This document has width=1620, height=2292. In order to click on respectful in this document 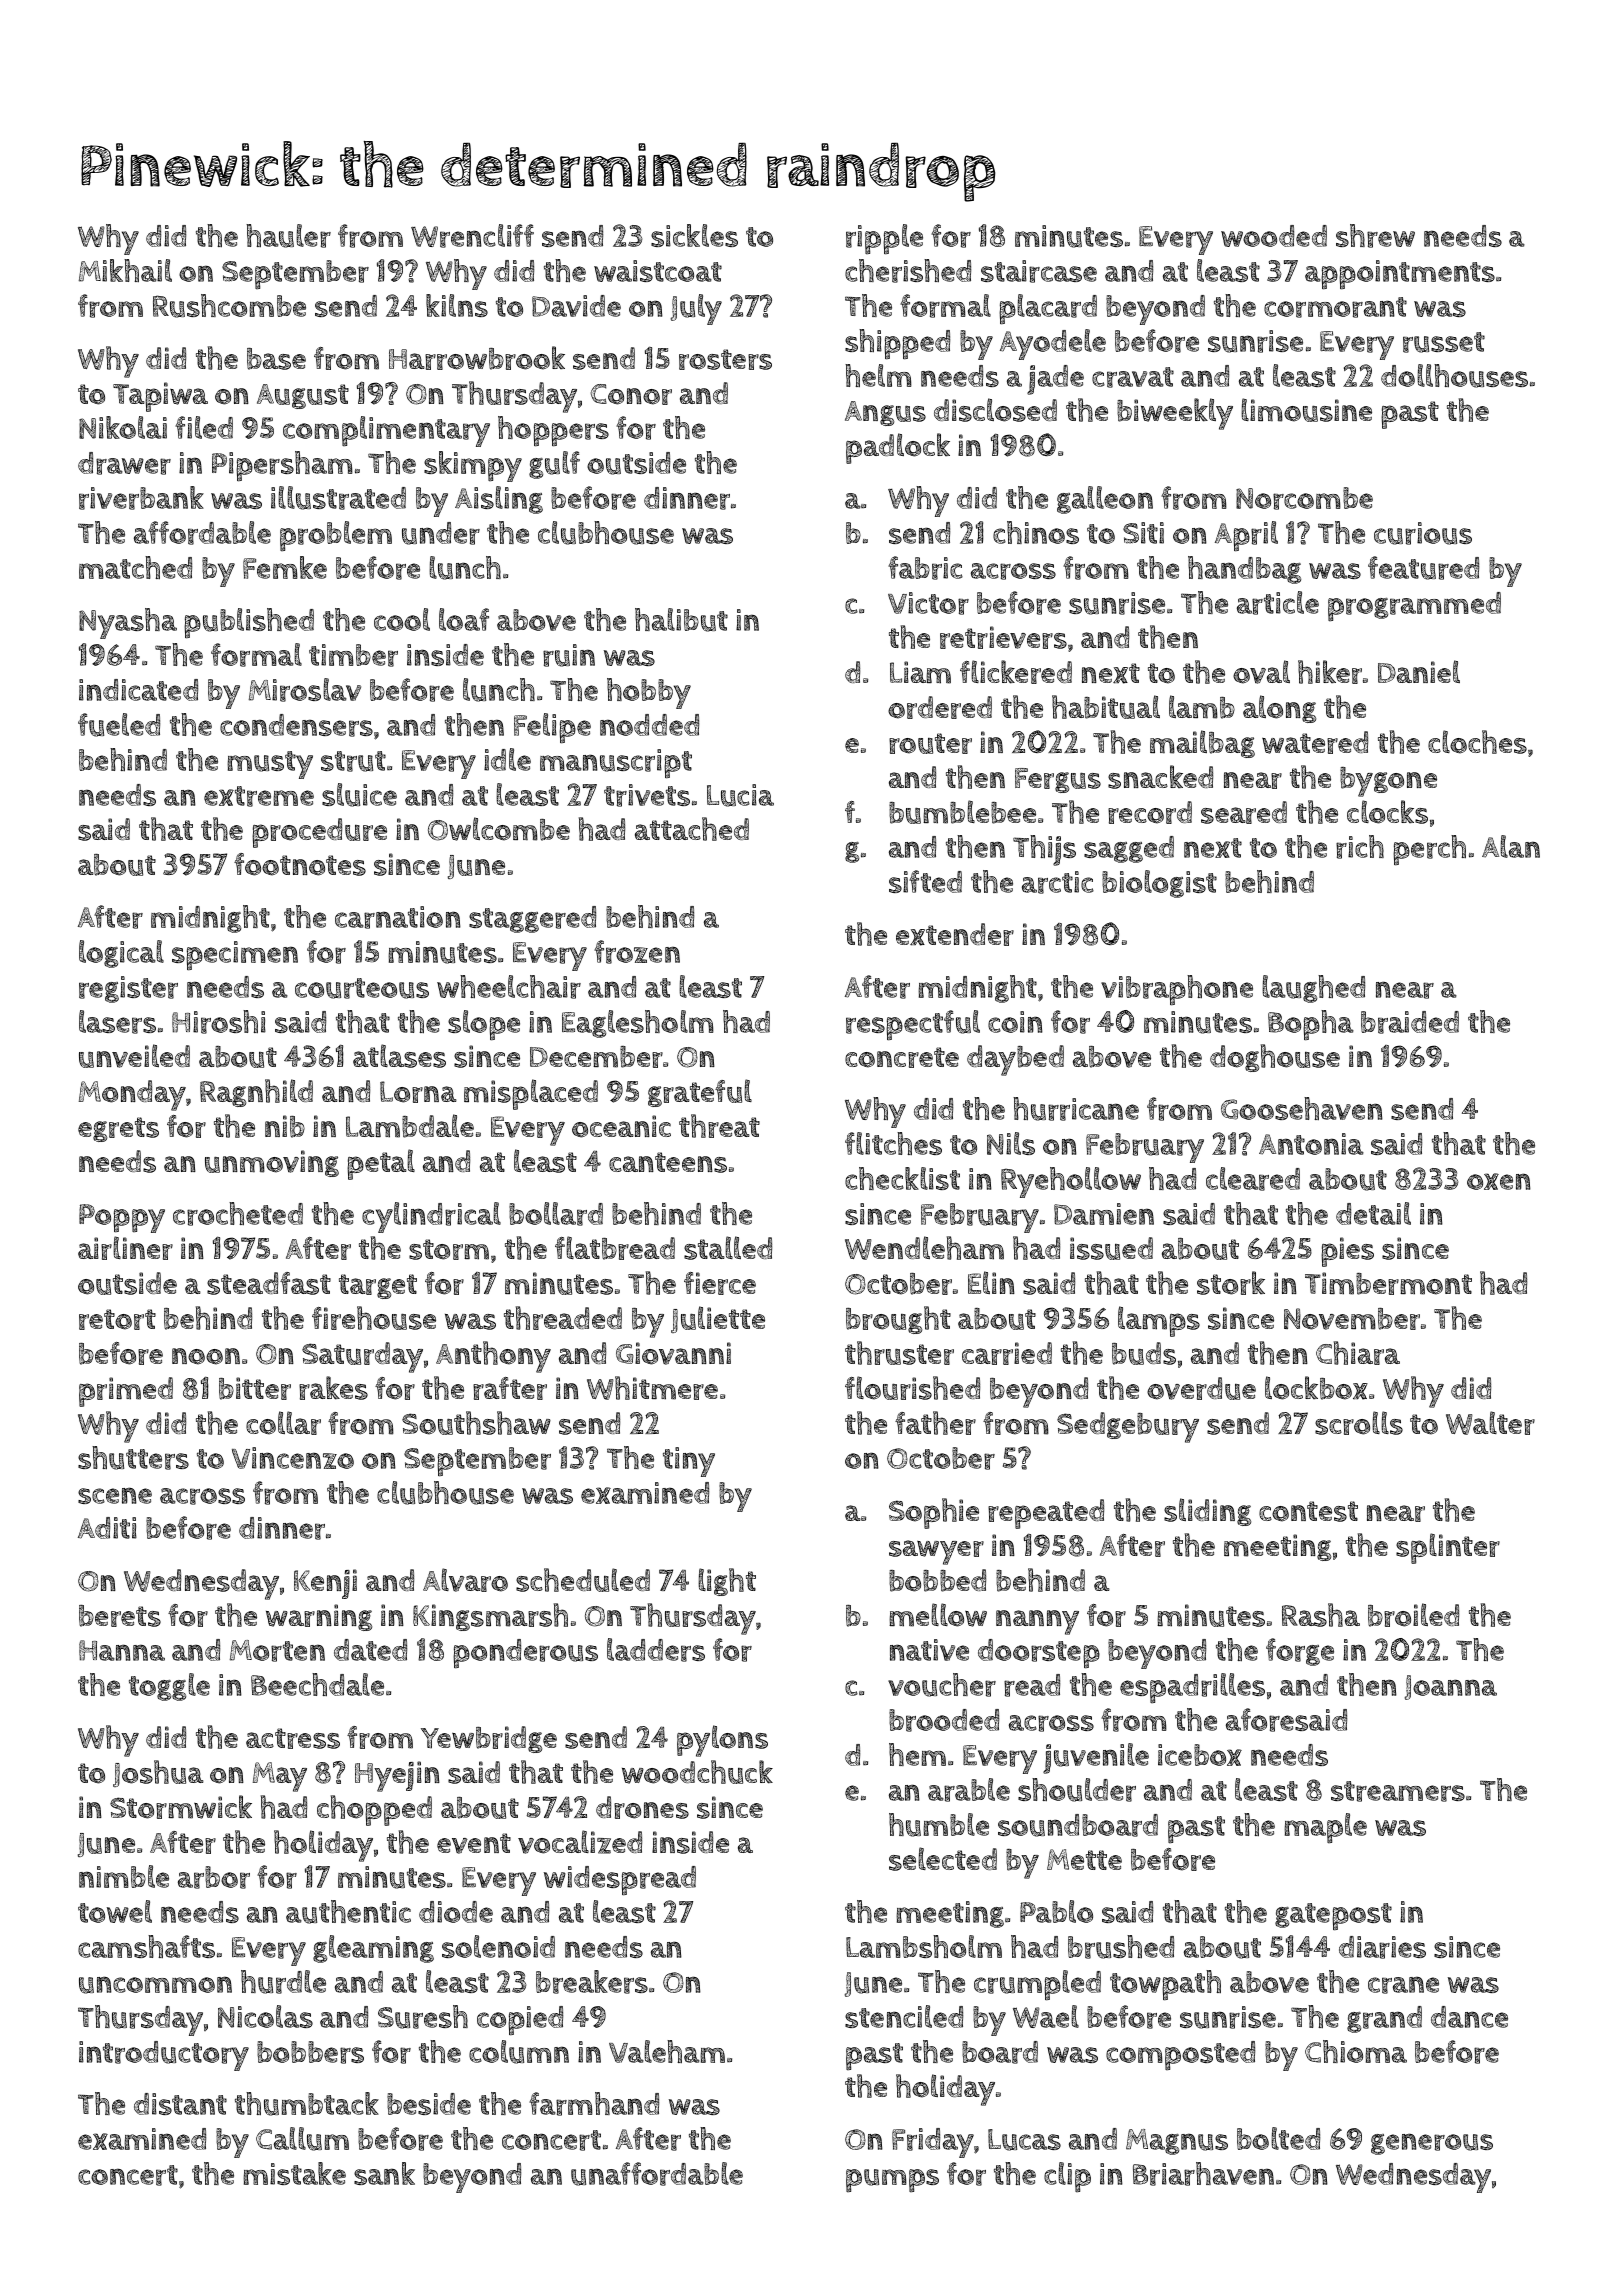, I will do `click(913, 1025)`.
